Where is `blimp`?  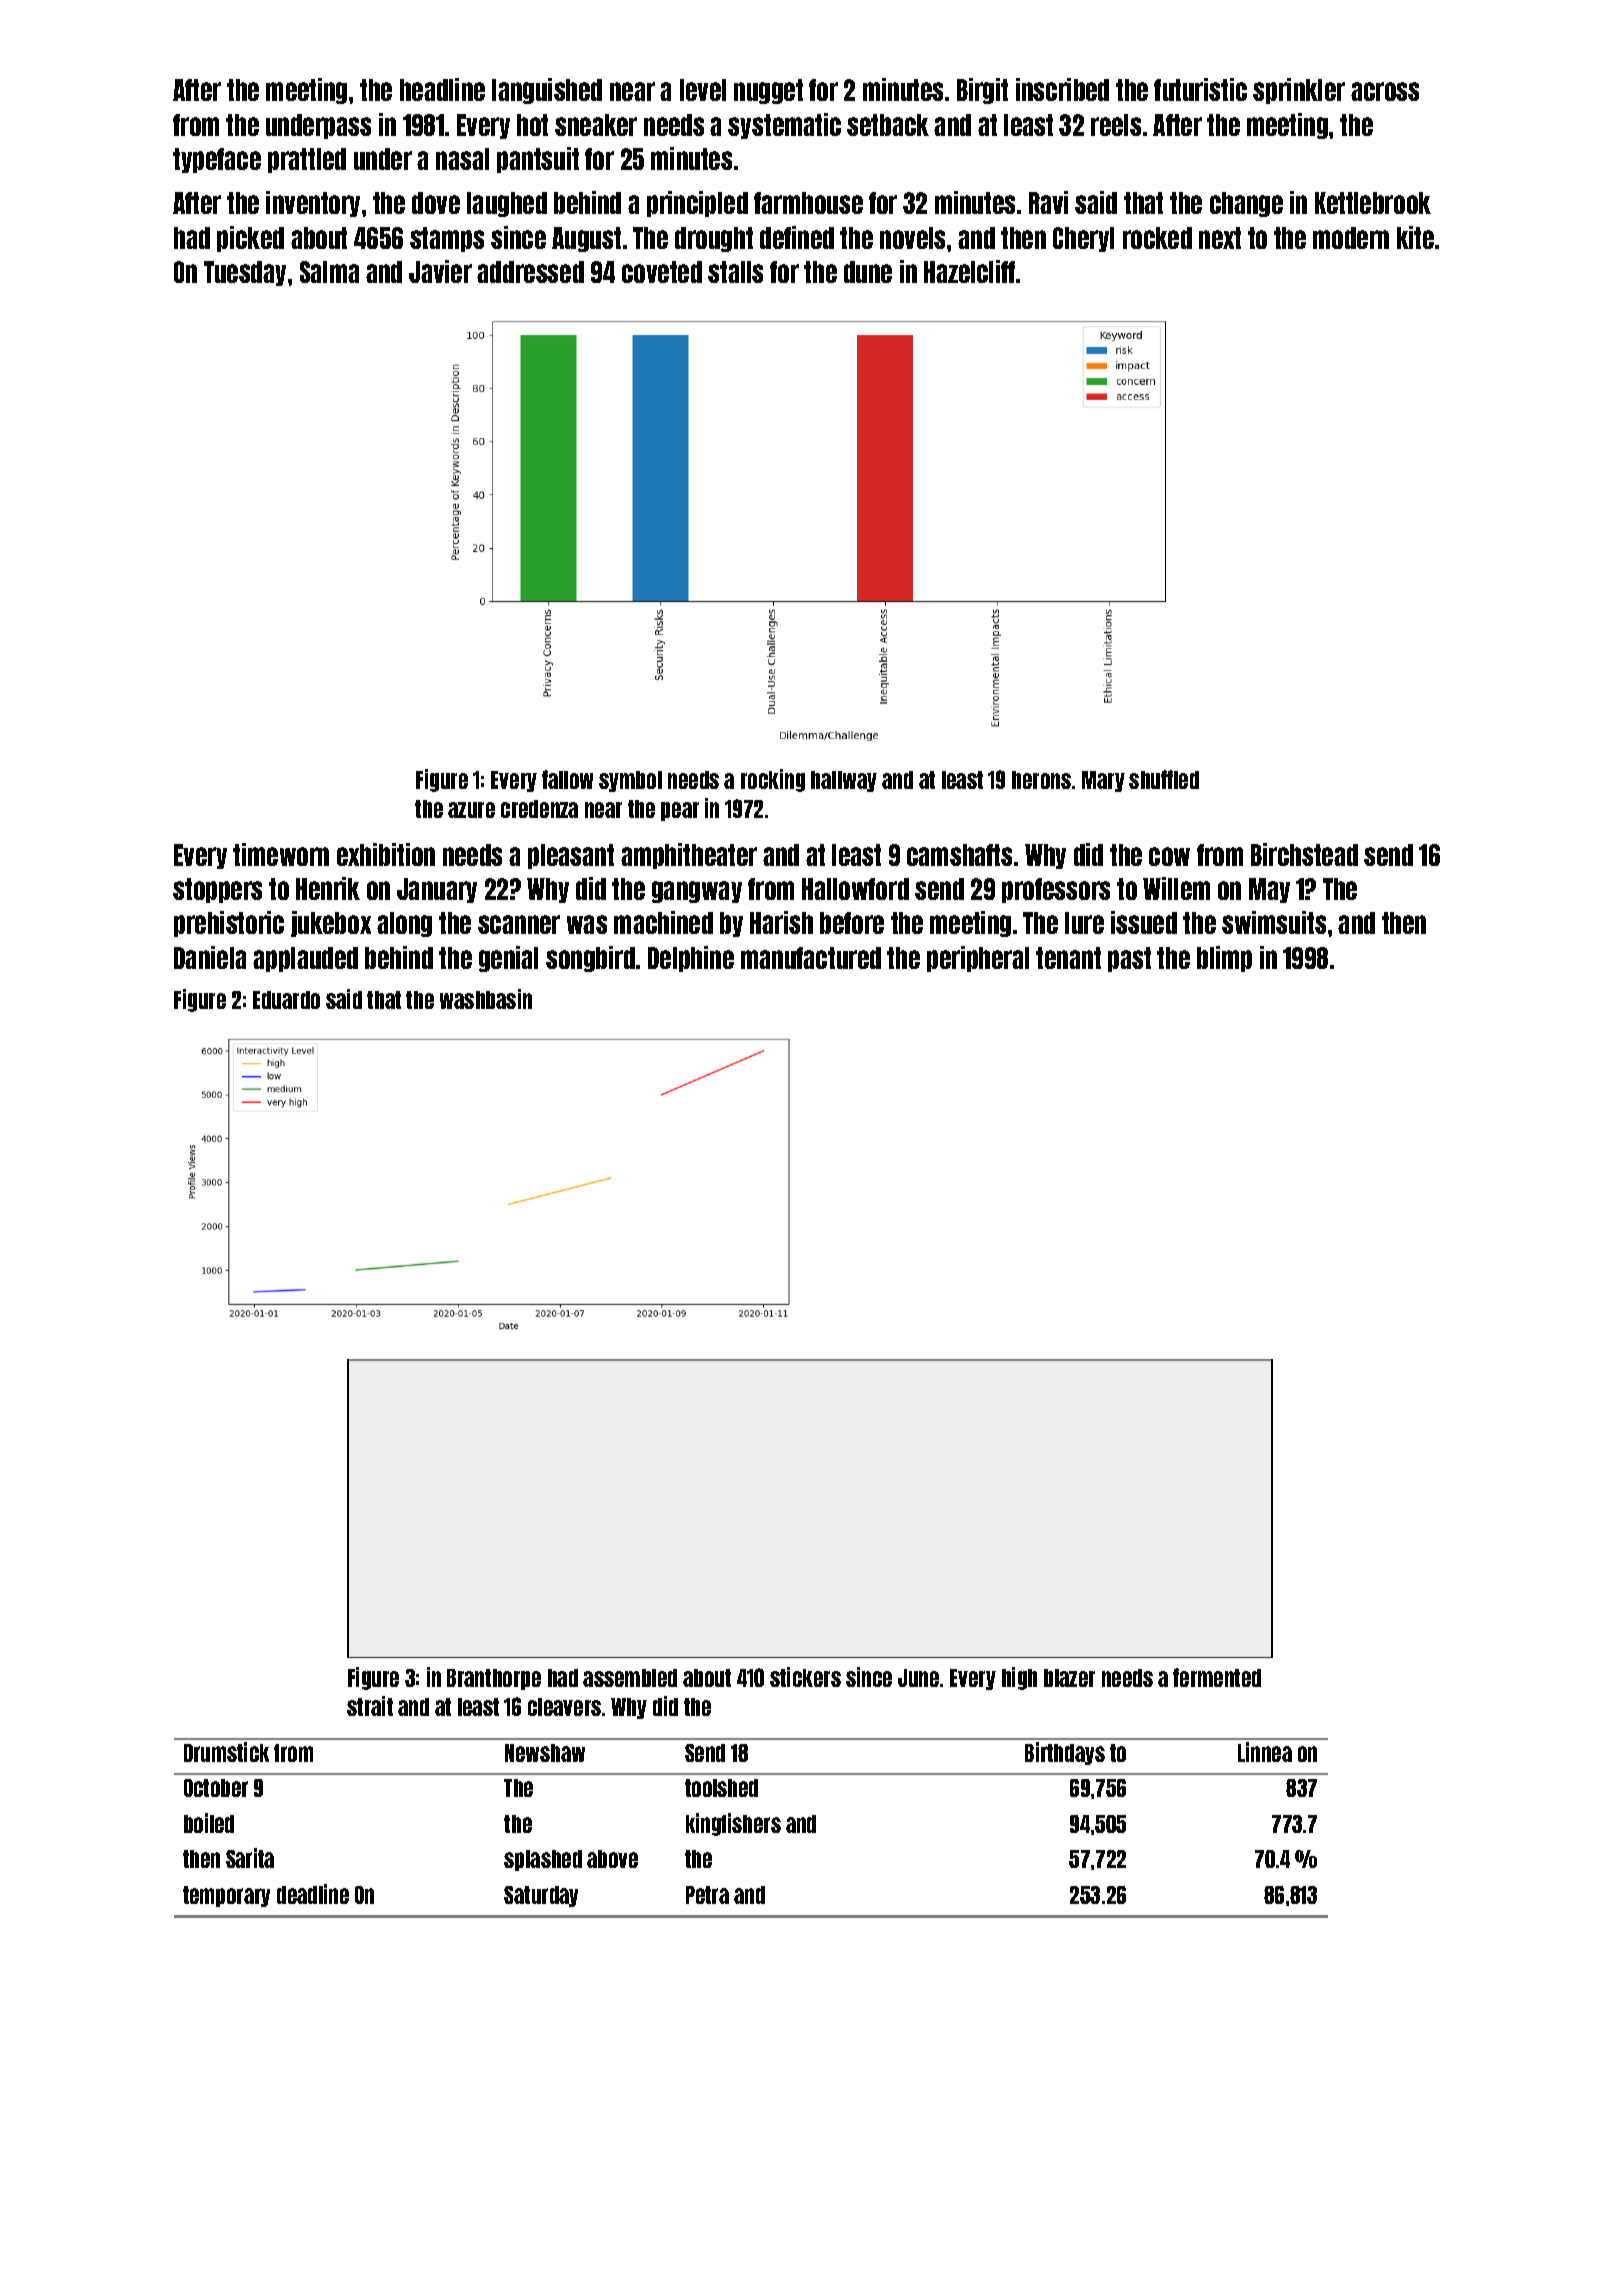 blimp is located at coordinates (1224, 959).
